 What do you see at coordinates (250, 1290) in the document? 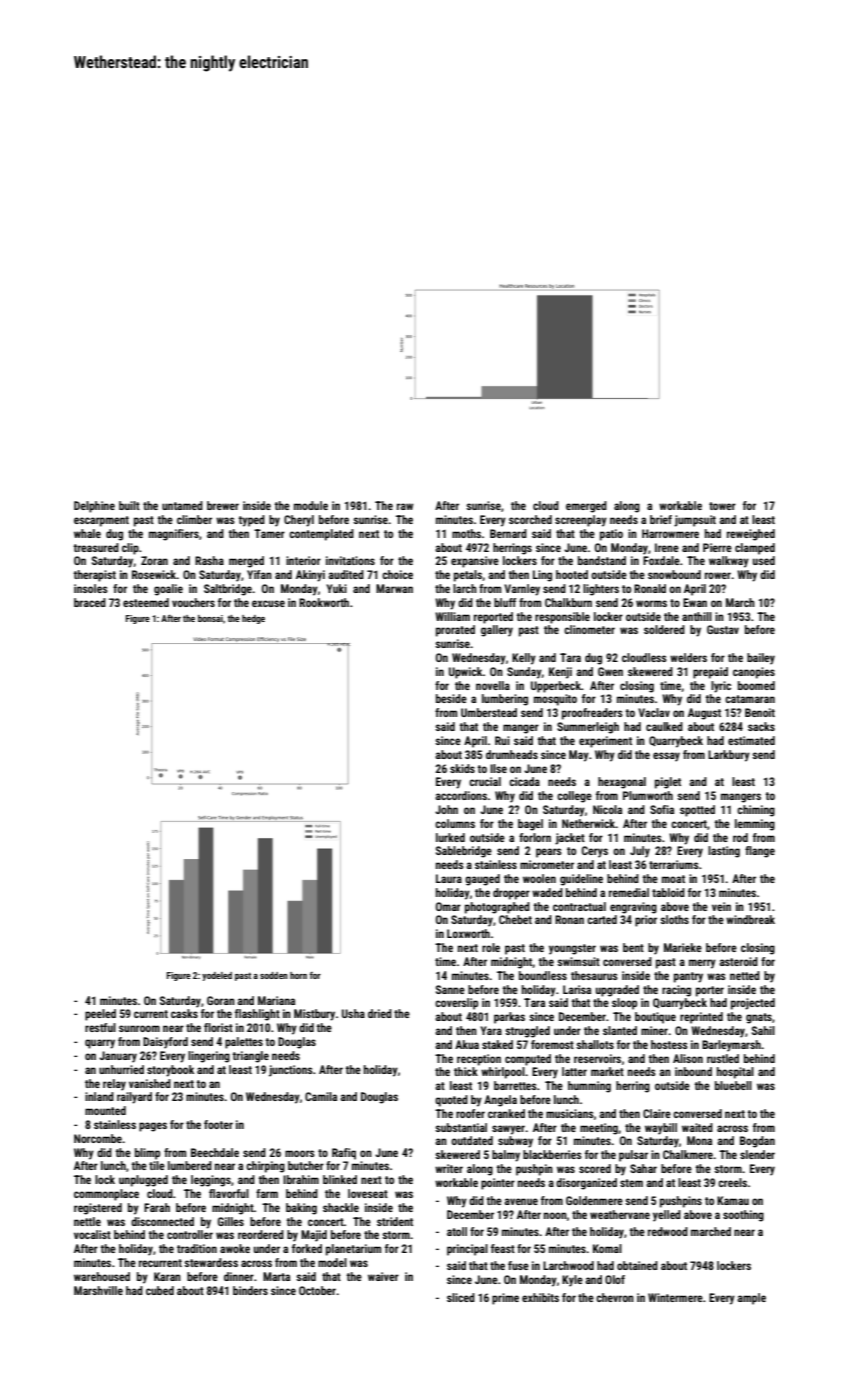
I see `binders` at bounding box center [250, 1290].
